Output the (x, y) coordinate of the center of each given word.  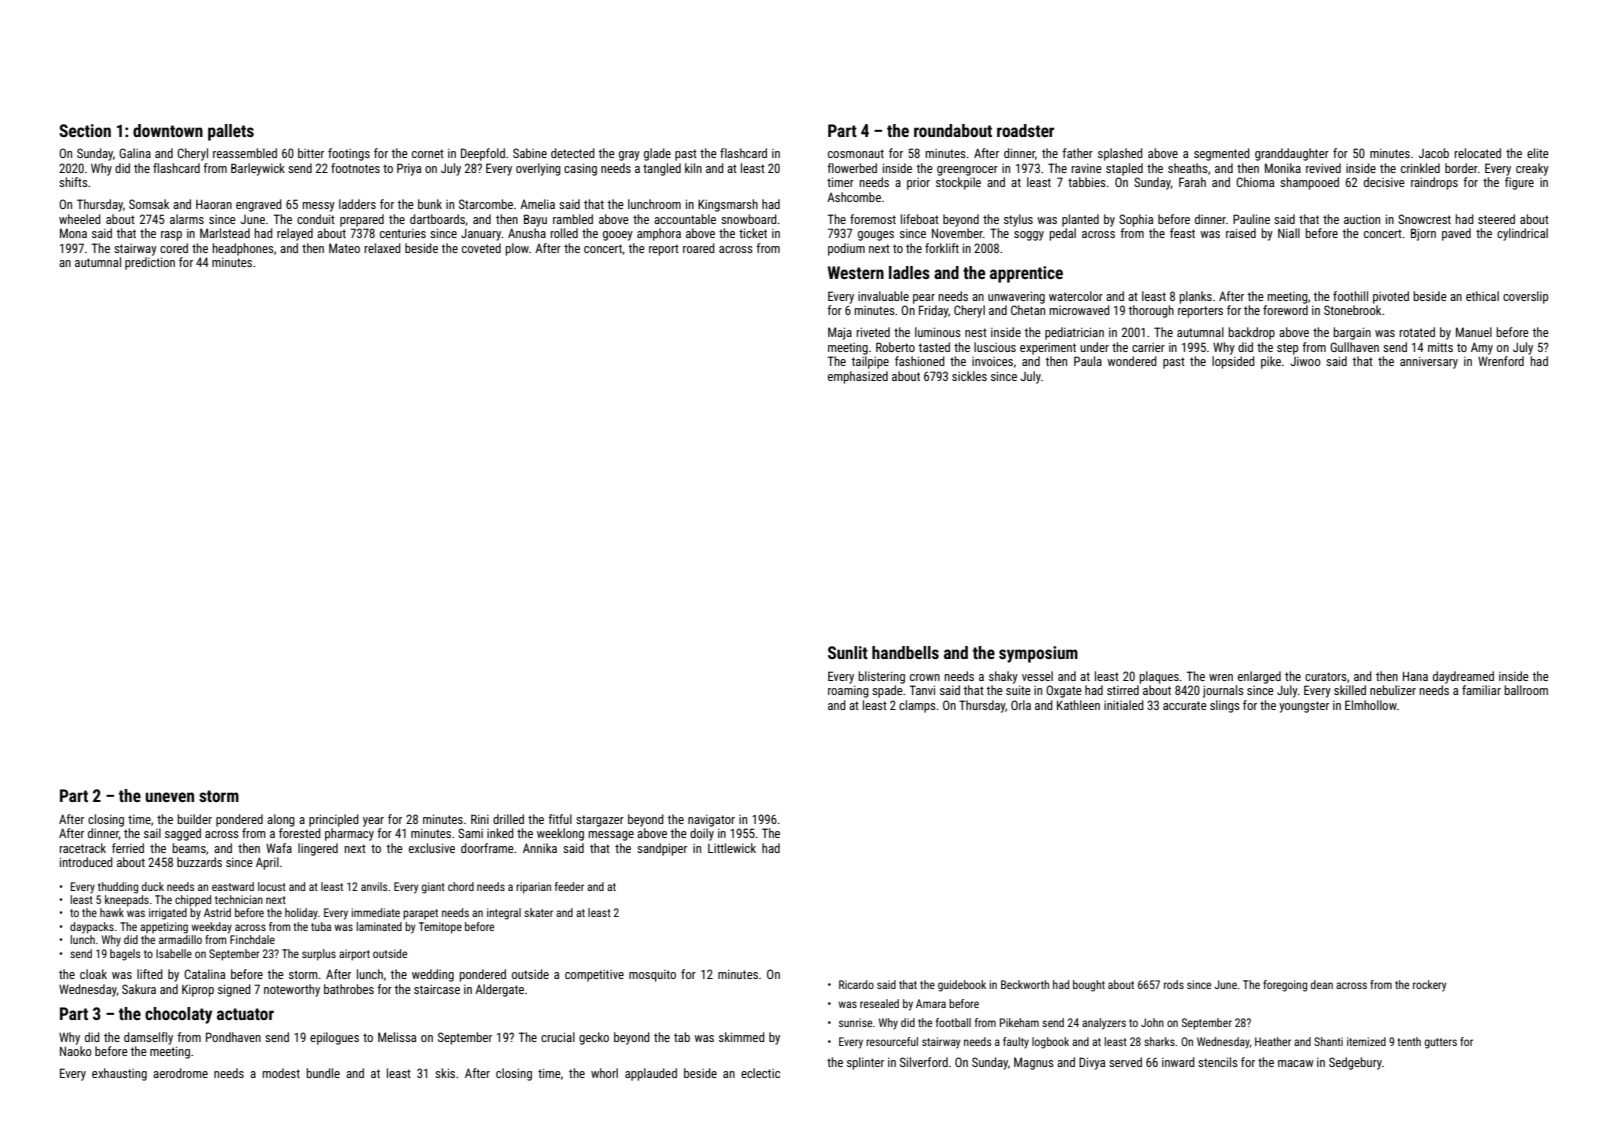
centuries (403, 233)
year (373, 822)
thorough (1151, 311)
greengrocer (967, 171)
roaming (848, 692)
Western (856, 272)
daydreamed (1463, 677)
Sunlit (848, 652)
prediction (150, 263)
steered (1496, 219)
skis (445, 1073)
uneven (169, 797)
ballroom (1526, 690)
